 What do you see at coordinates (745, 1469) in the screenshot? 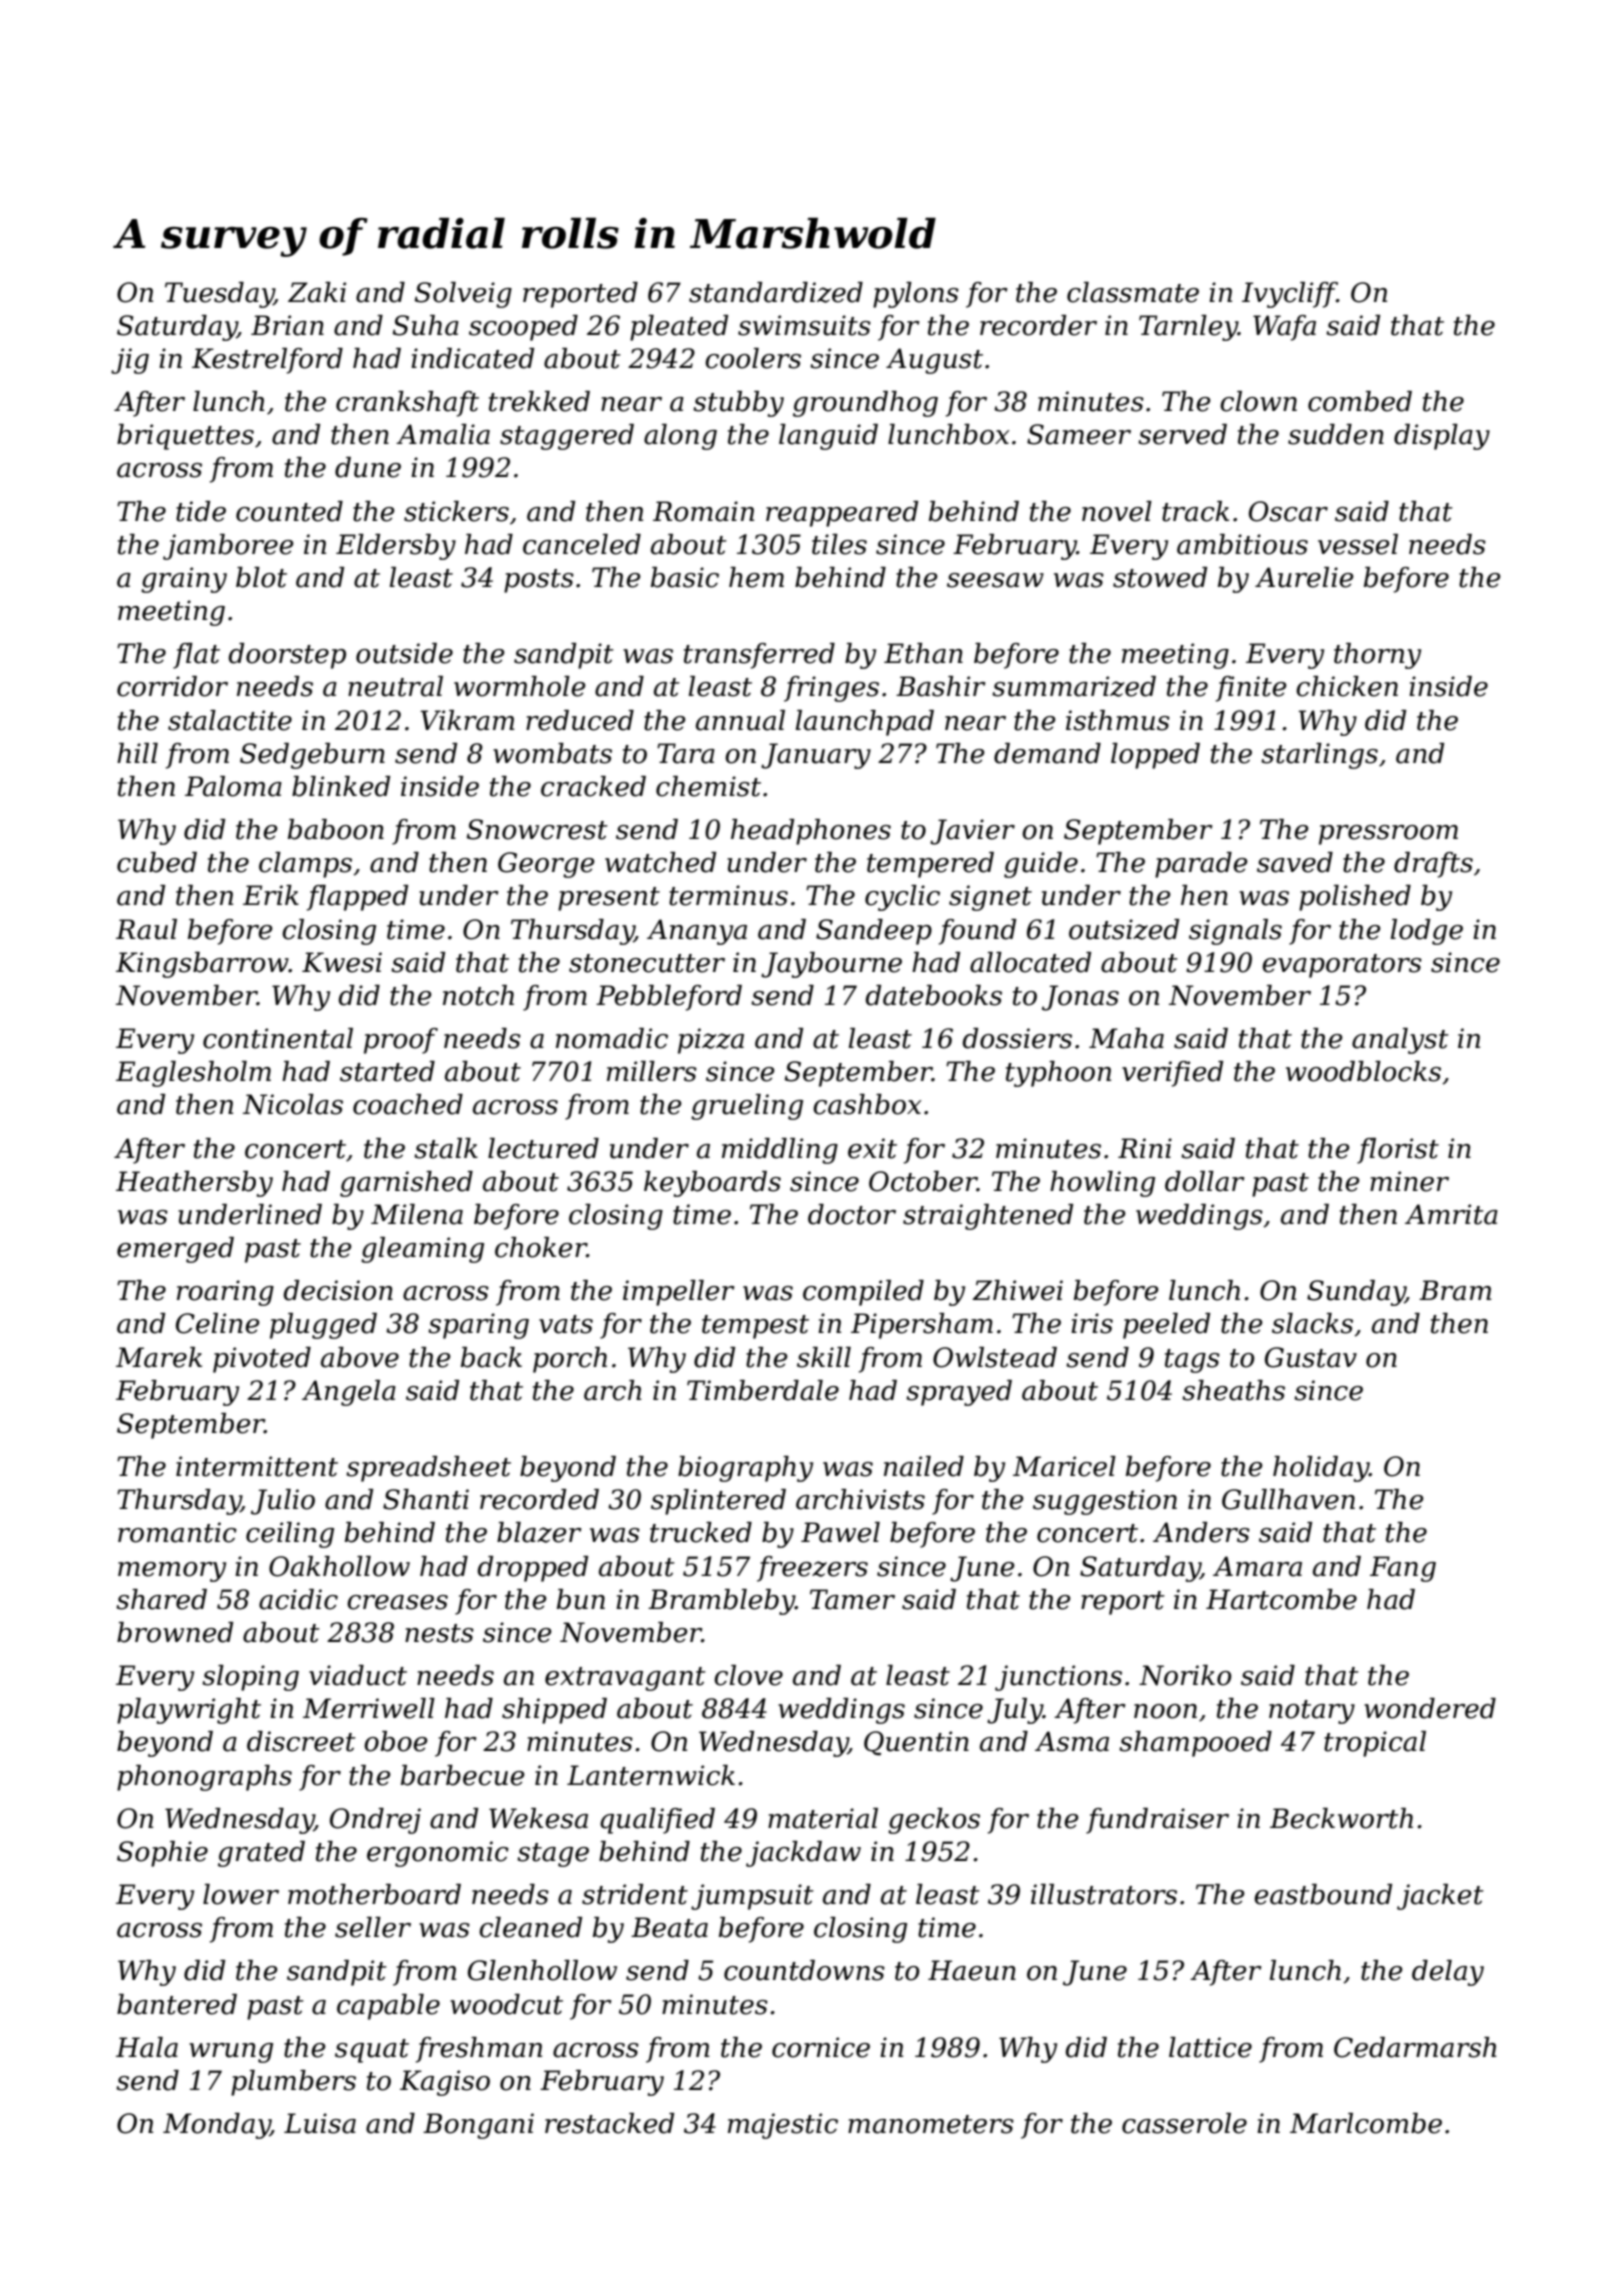
I see `biography` at bounding box center [745, 1469].
